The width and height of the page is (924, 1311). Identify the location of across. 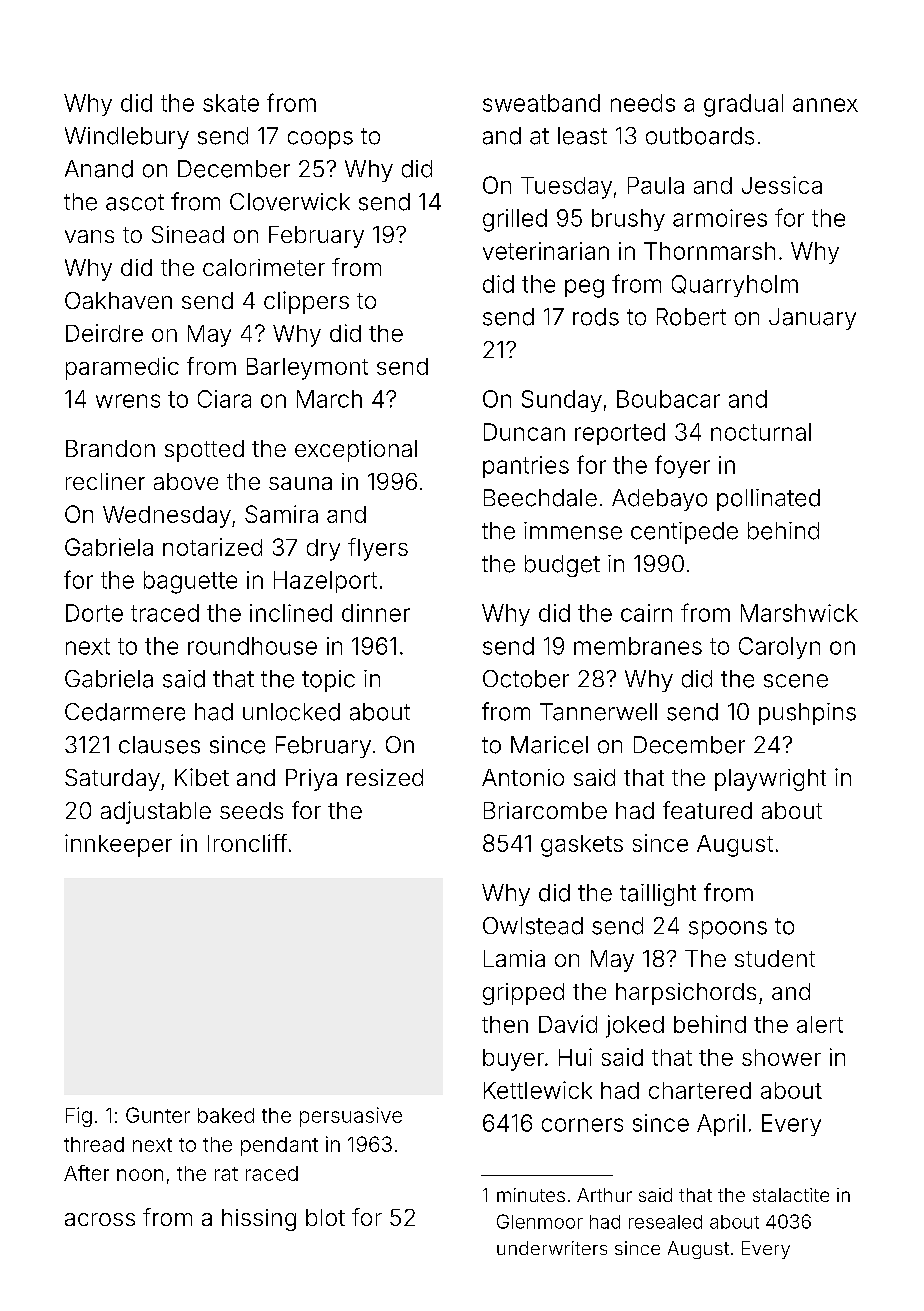
(100, 1219).
